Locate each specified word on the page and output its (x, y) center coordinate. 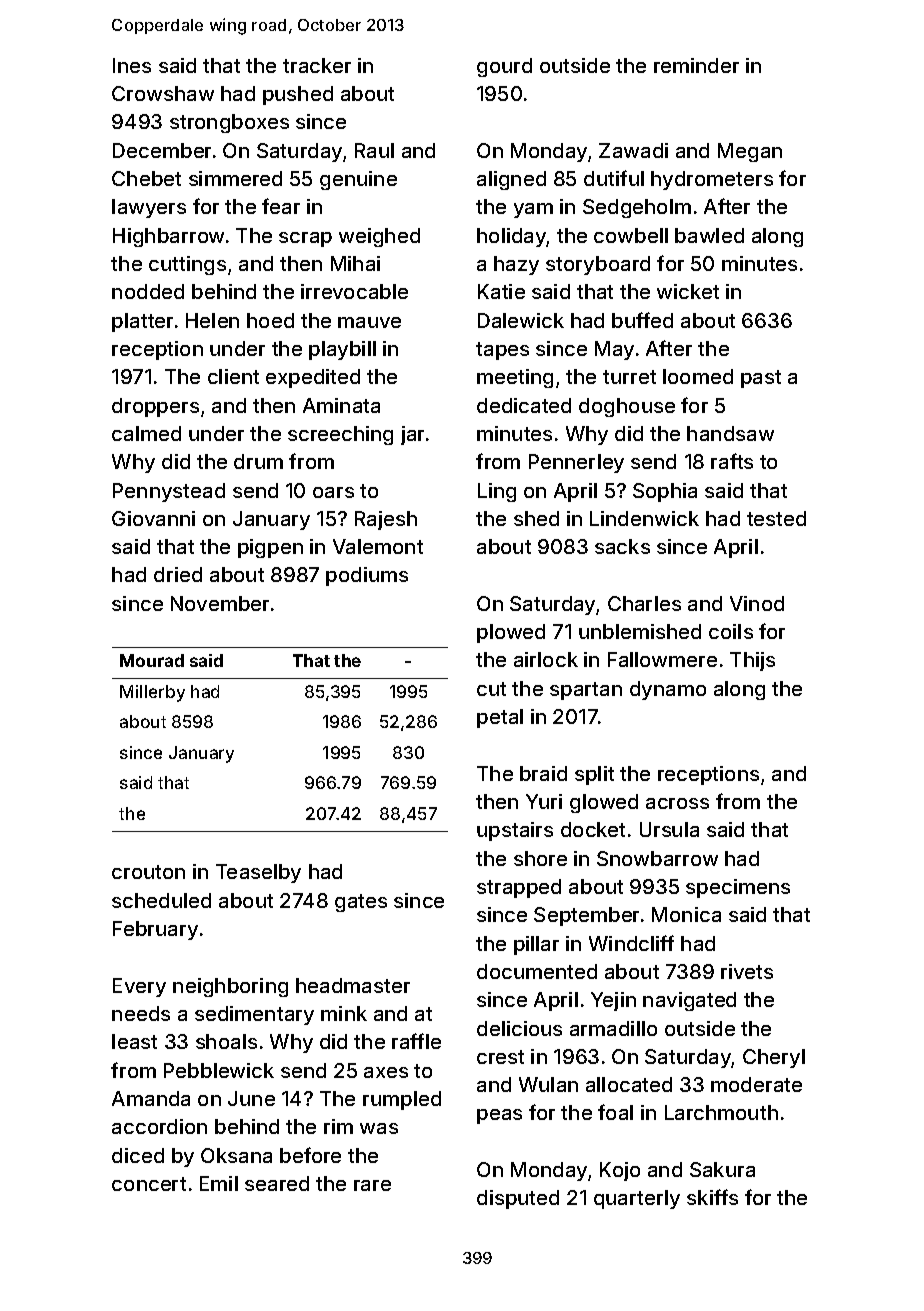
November (220, 603)
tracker (317, 65)
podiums (367, 576)
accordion (159, 1126)
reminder (696, 65)
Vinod (757, 603)
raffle (416, 1041)
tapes (502, 351)
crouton (148, 872)
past (761, 379)
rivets (747, 971)
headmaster (353, 985)
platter (142, 322)
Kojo (620, 1171)
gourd (504, 67)
